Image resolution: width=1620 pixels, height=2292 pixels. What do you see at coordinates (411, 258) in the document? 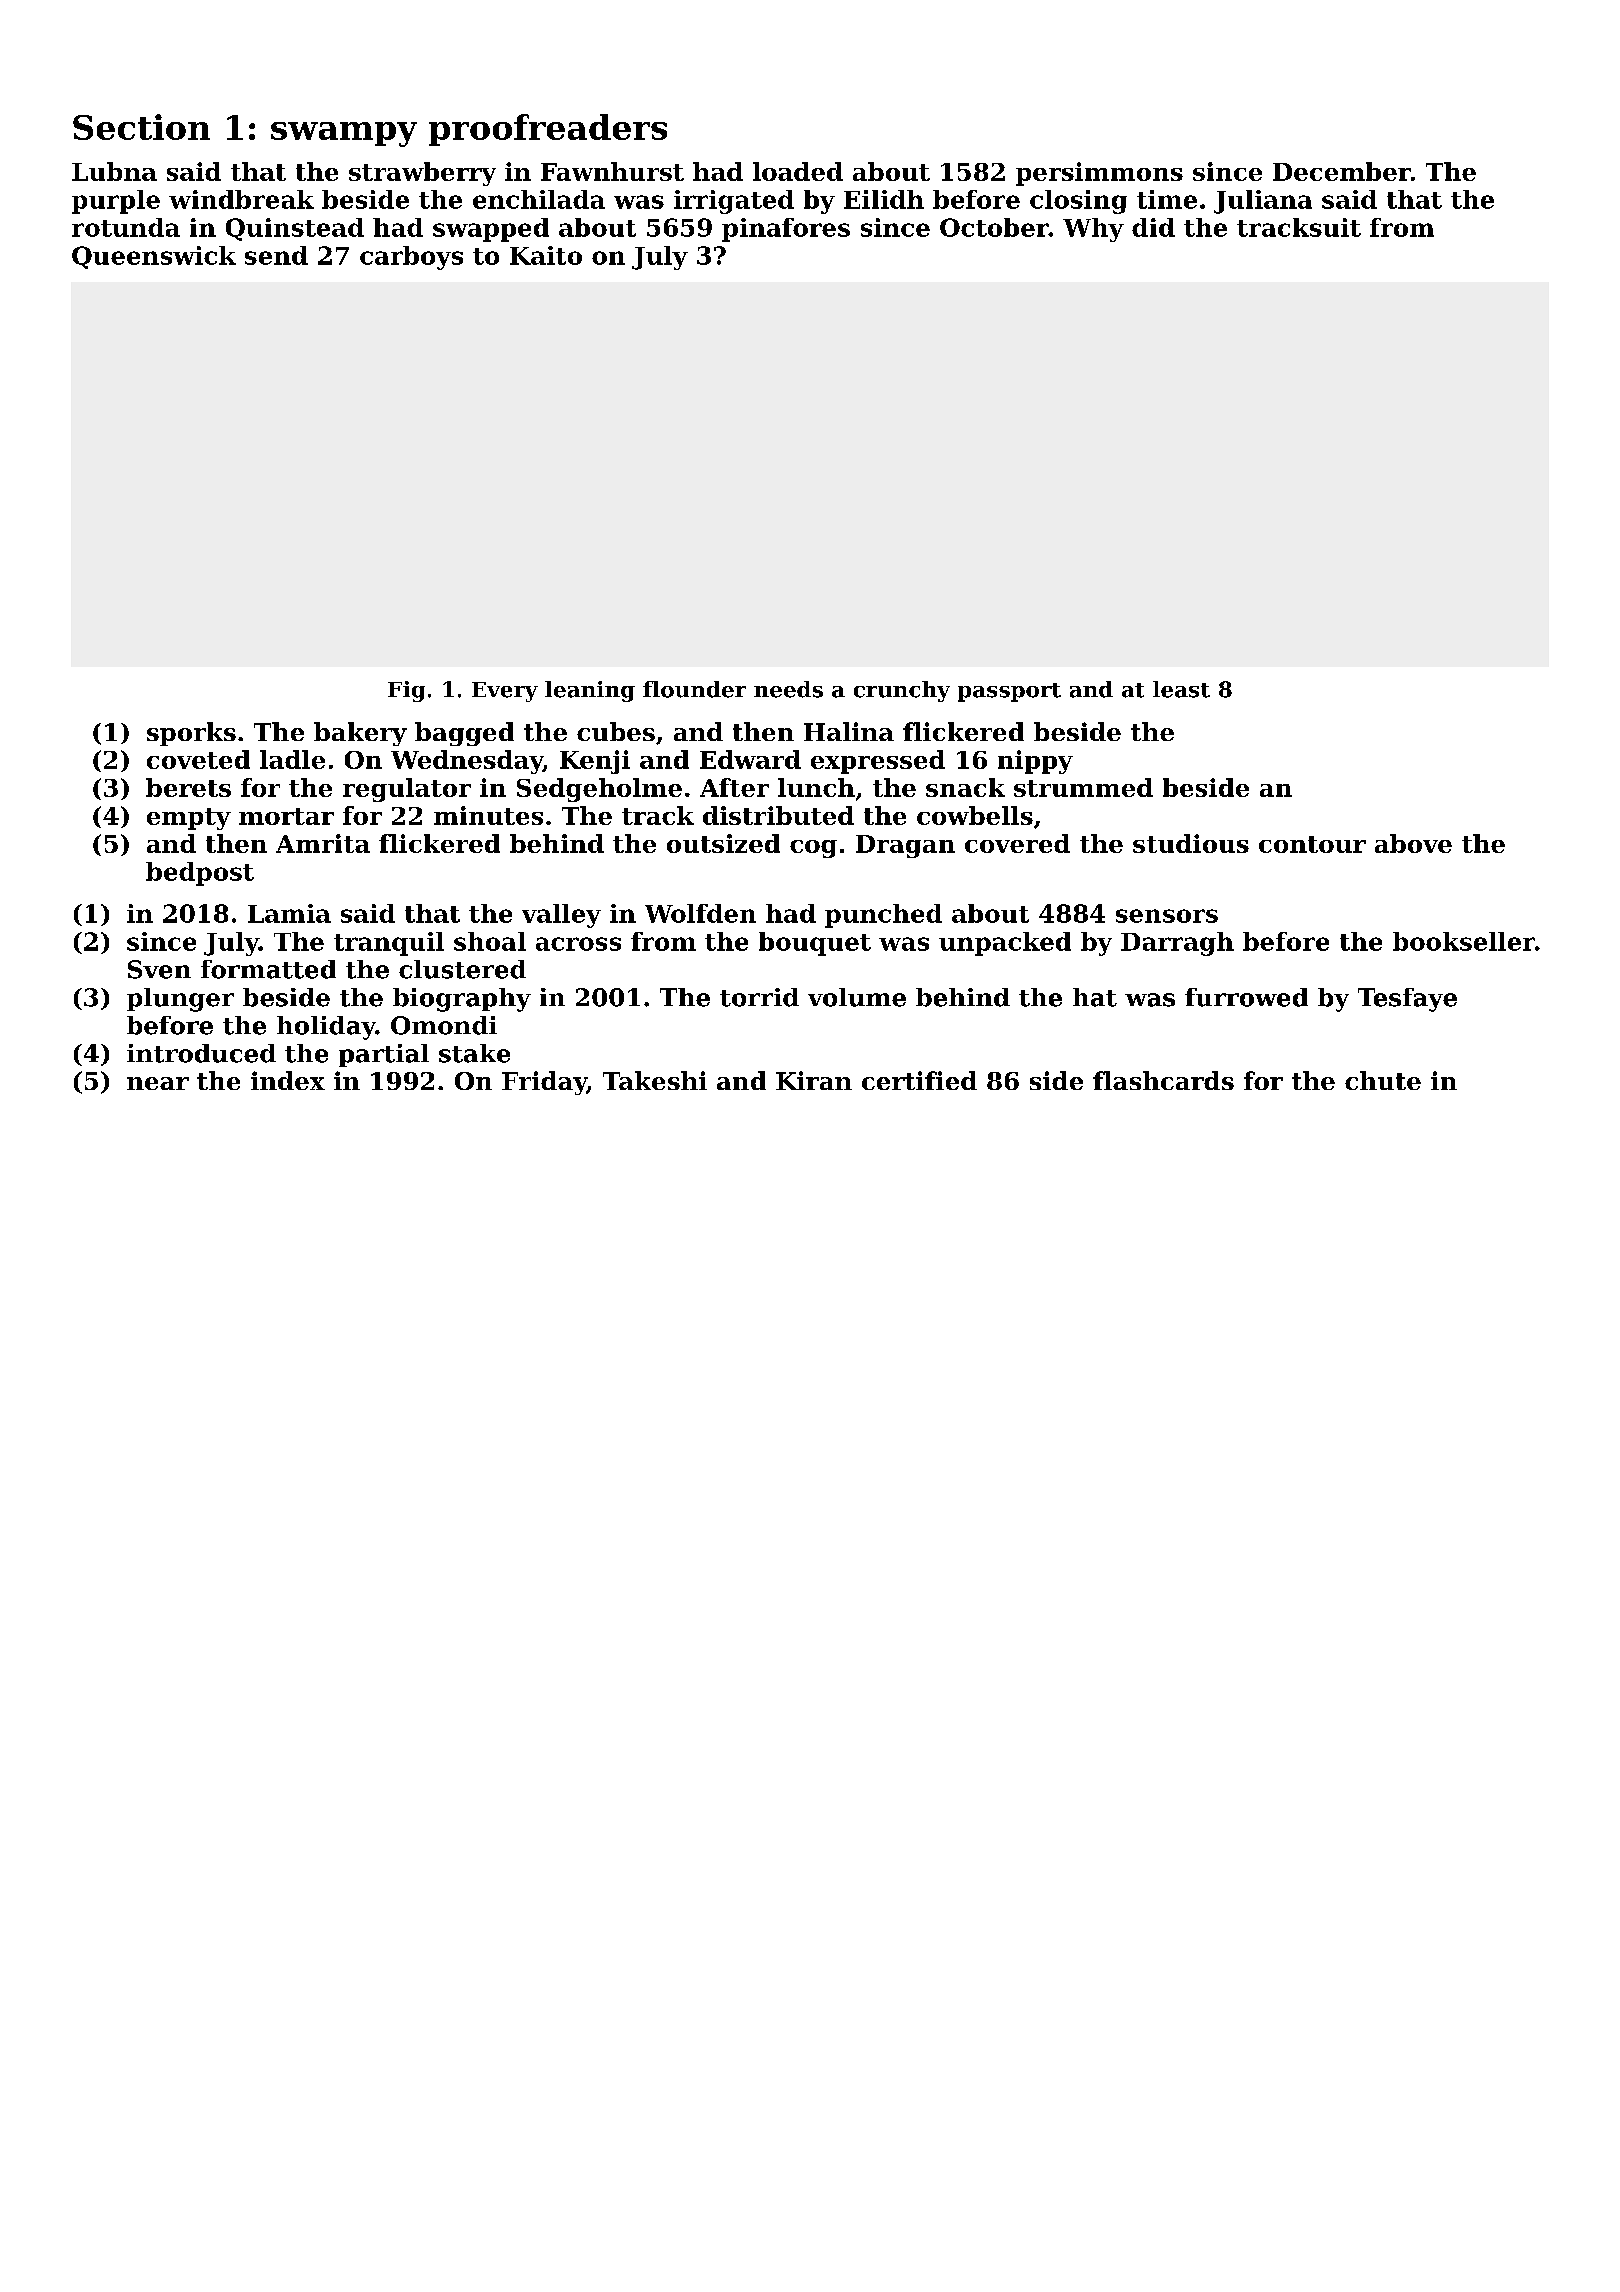
I see `carboys` at bounding box center [411, 258].
